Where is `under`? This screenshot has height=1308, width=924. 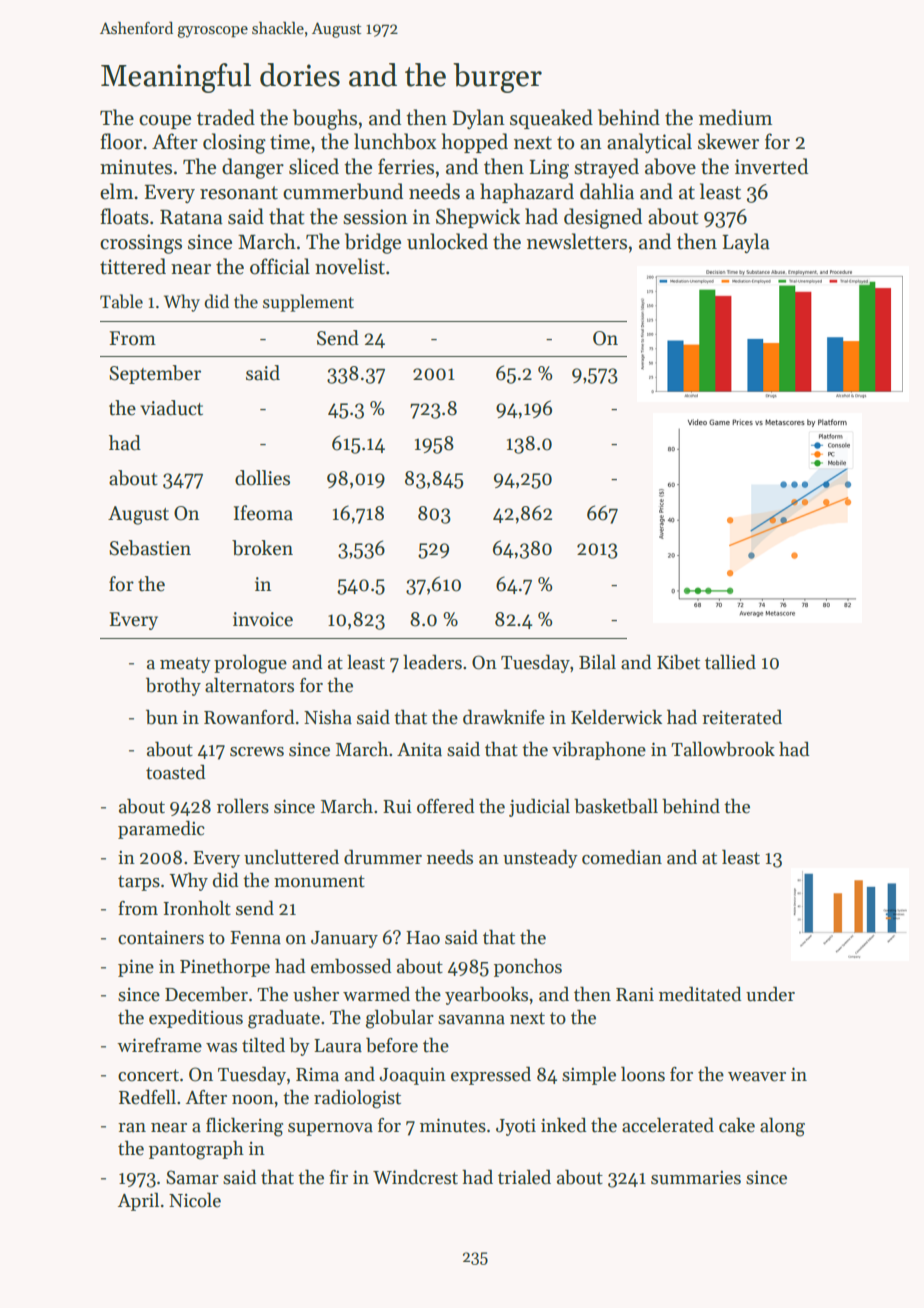 under is located at coordinates (770, 994).
